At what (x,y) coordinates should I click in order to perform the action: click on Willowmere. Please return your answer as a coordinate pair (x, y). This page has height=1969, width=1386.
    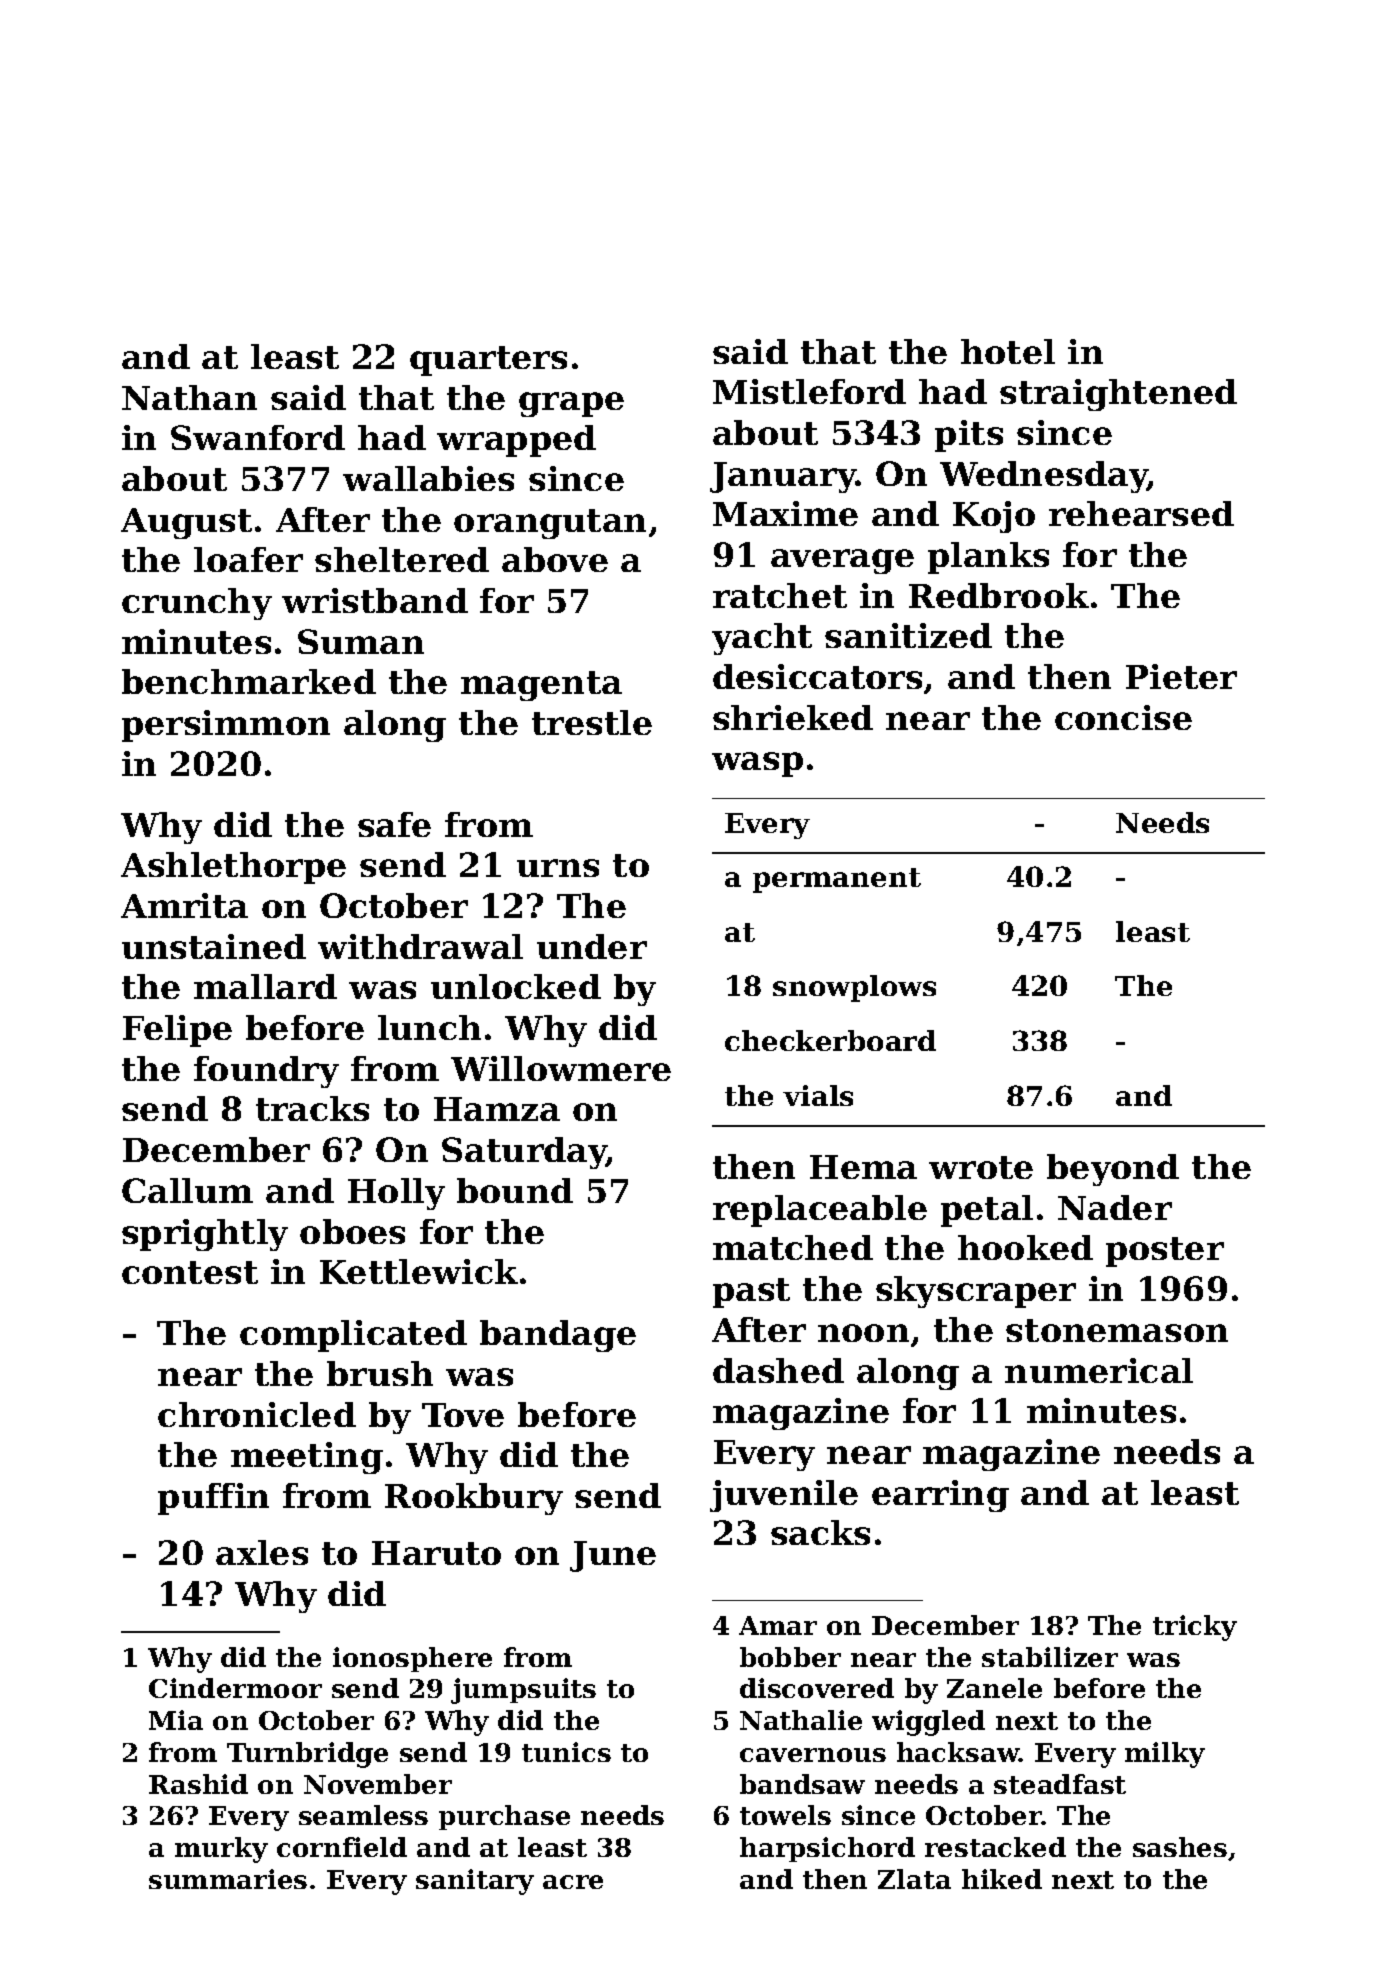
    Looking at the image, I should click on (561, 1068).
